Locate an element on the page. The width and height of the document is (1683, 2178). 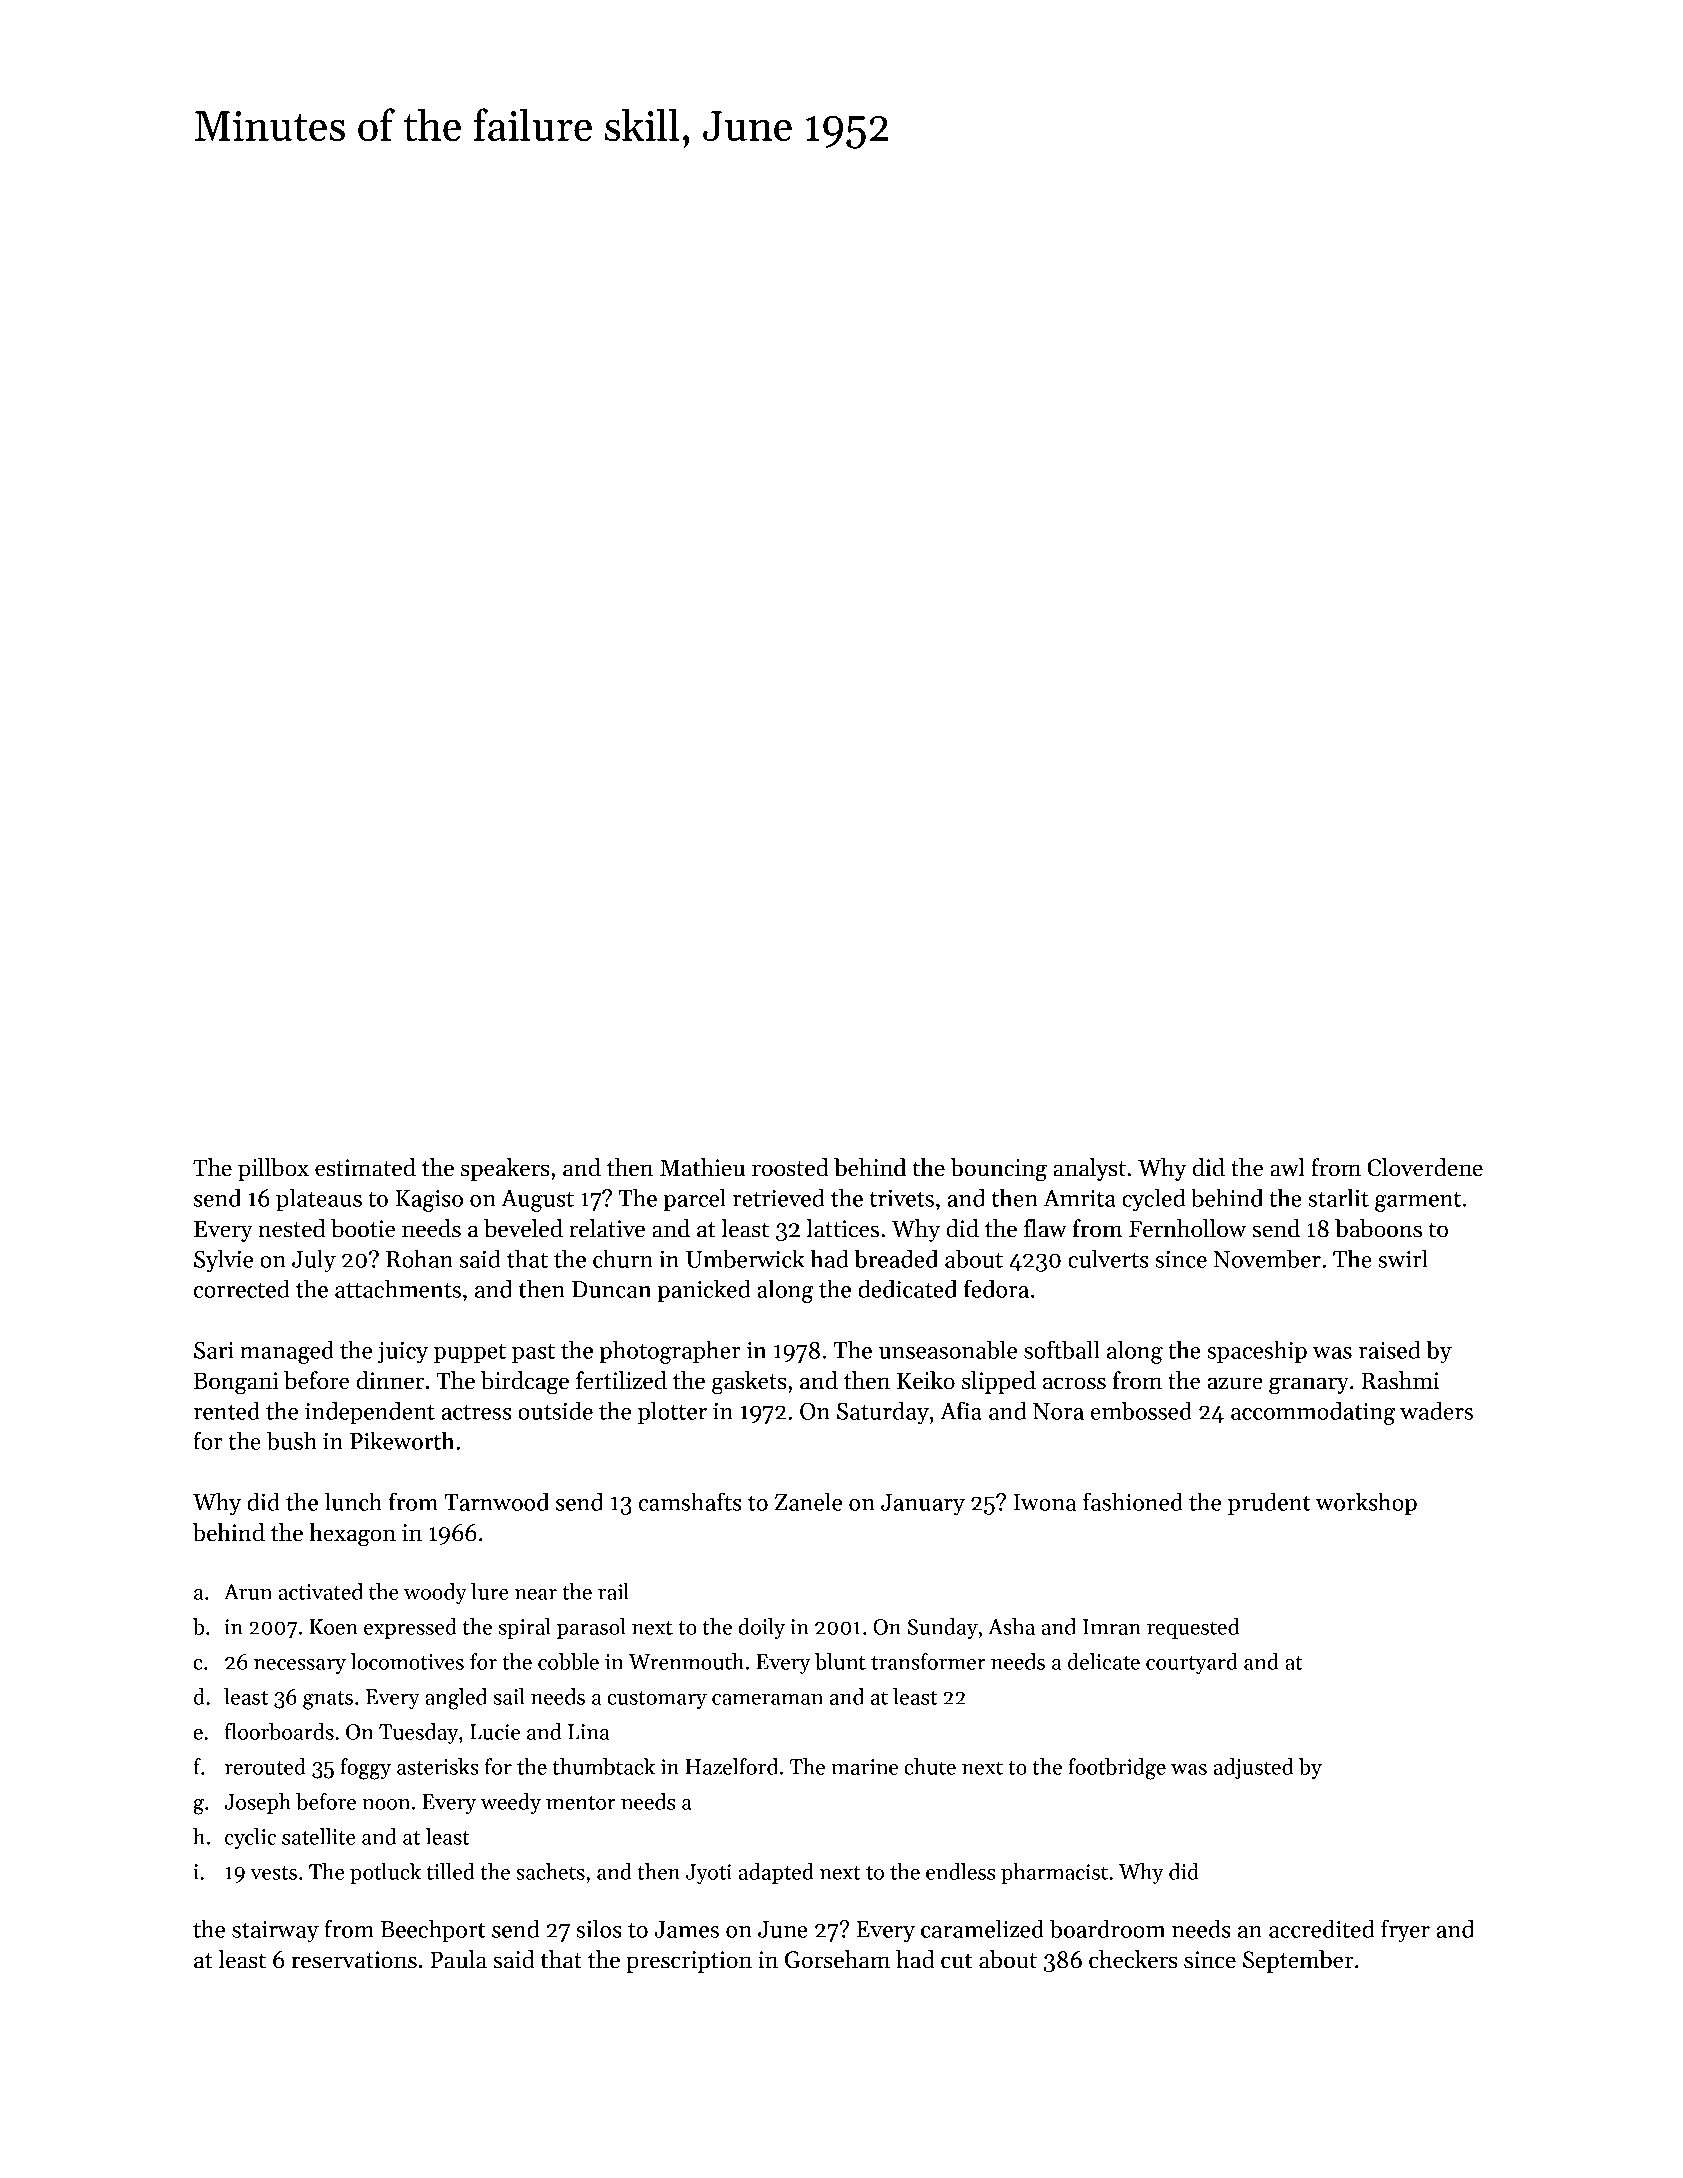
panicked is located at coordinates (703, 1291).
